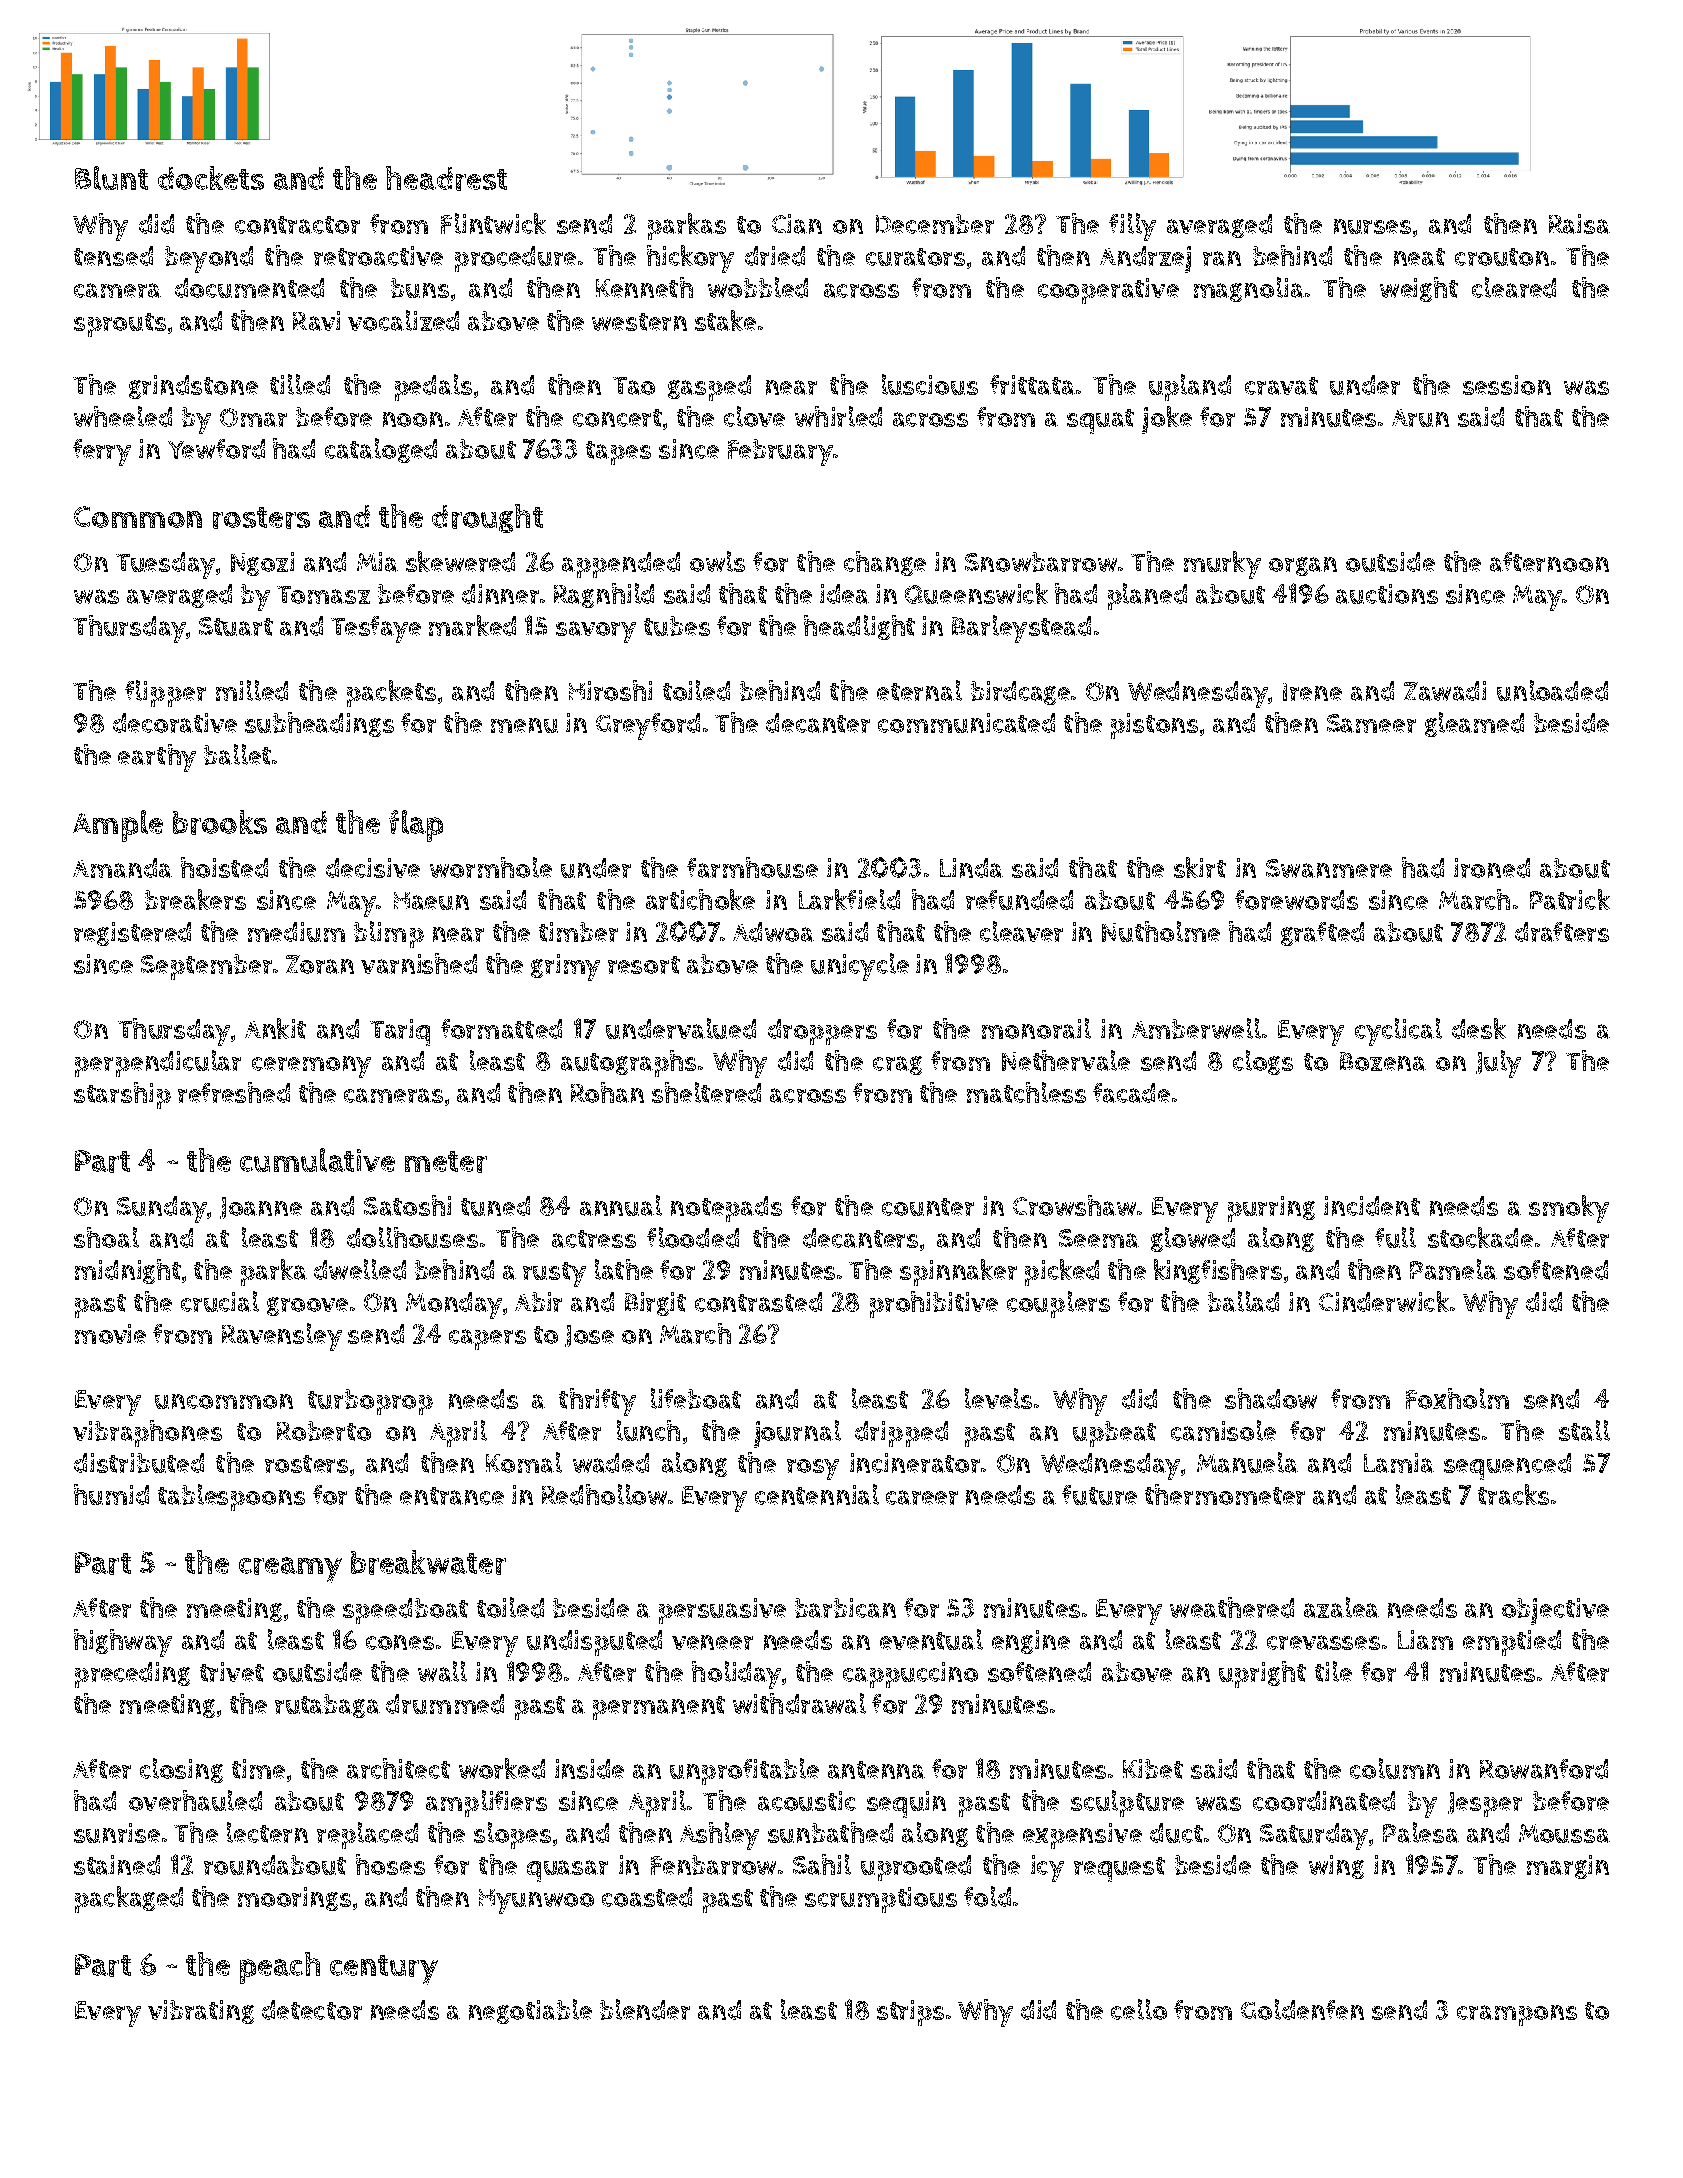 This screenshot has width=1683, height=2178. What do you see at coordinates (604, 1494) in the screenshot?
I see `Redhollow` at bounding box center [604, 1494].
